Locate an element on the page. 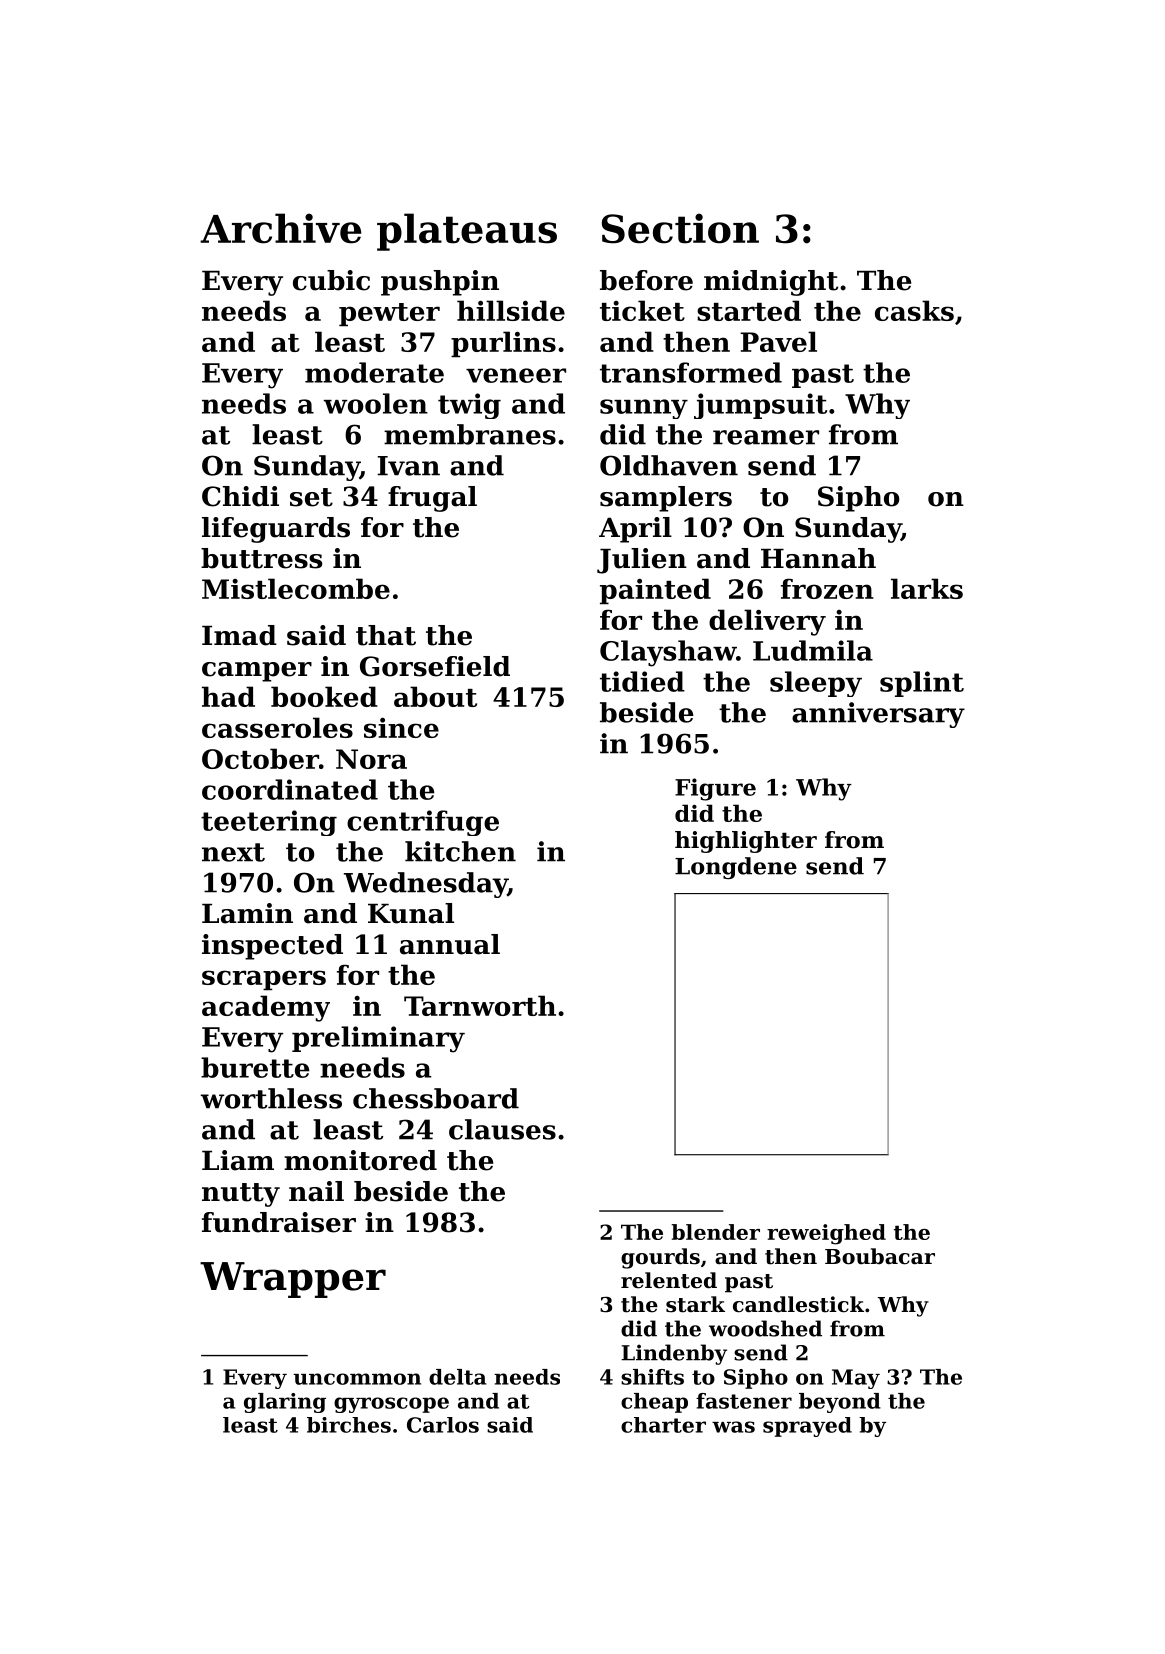 This image has height=1654, width=1165. Imad is located at coordinates (239, 635).
